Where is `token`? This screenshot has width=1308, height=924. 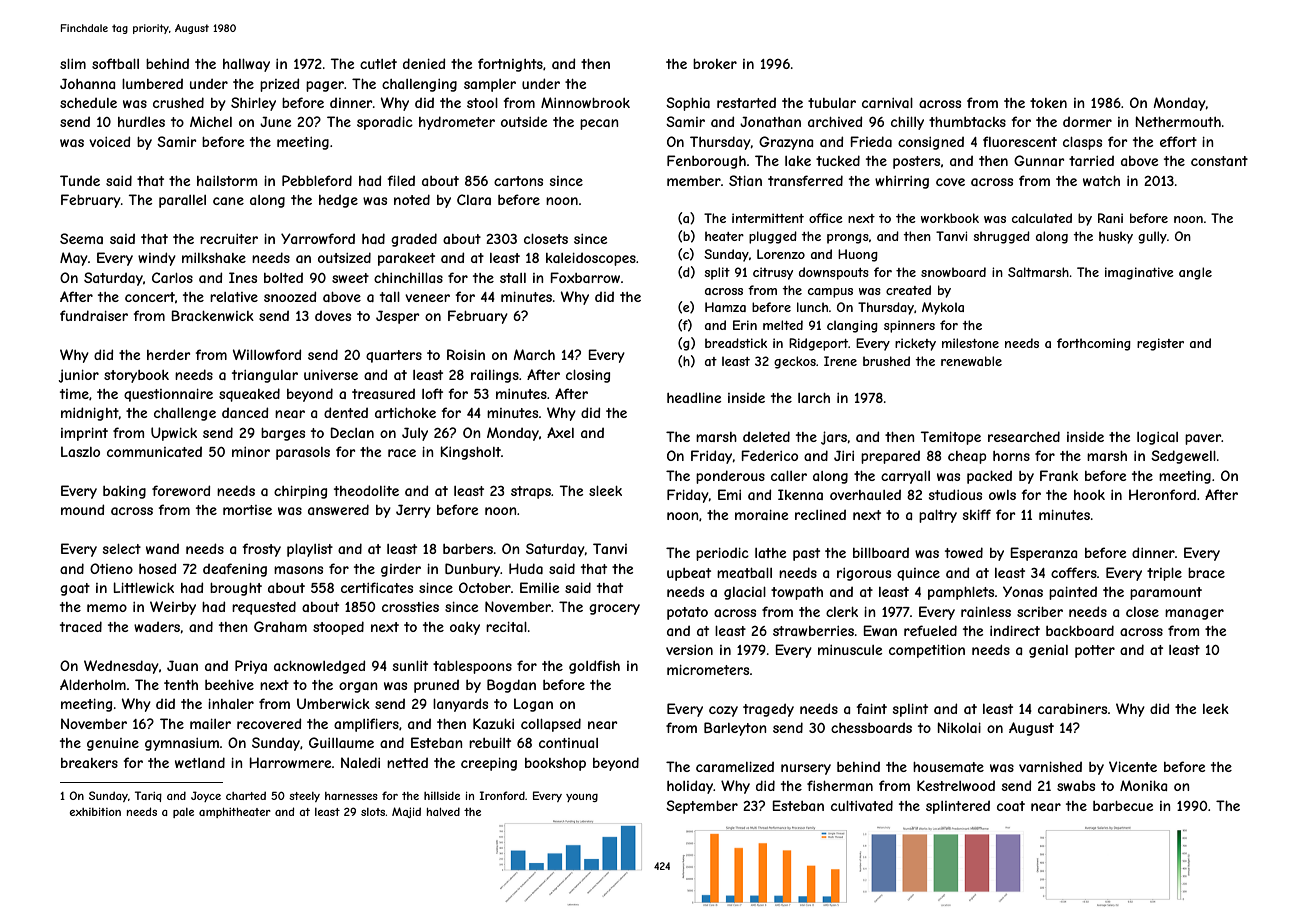
token is located at coordinates (1048, 103).
